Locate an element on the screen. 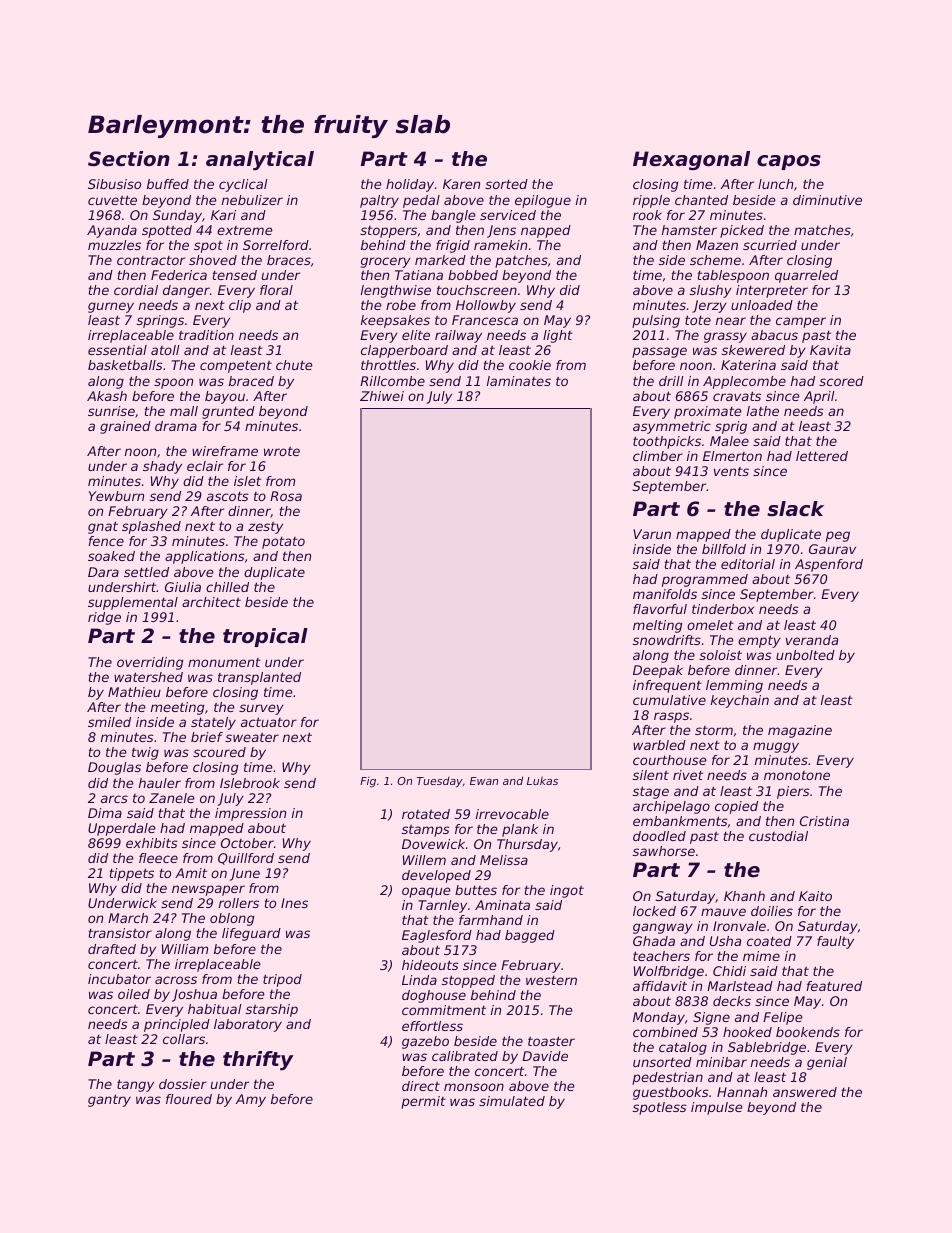 This screenshot has width=952, height=1233. floured is located at coordinates (189, 1099).
